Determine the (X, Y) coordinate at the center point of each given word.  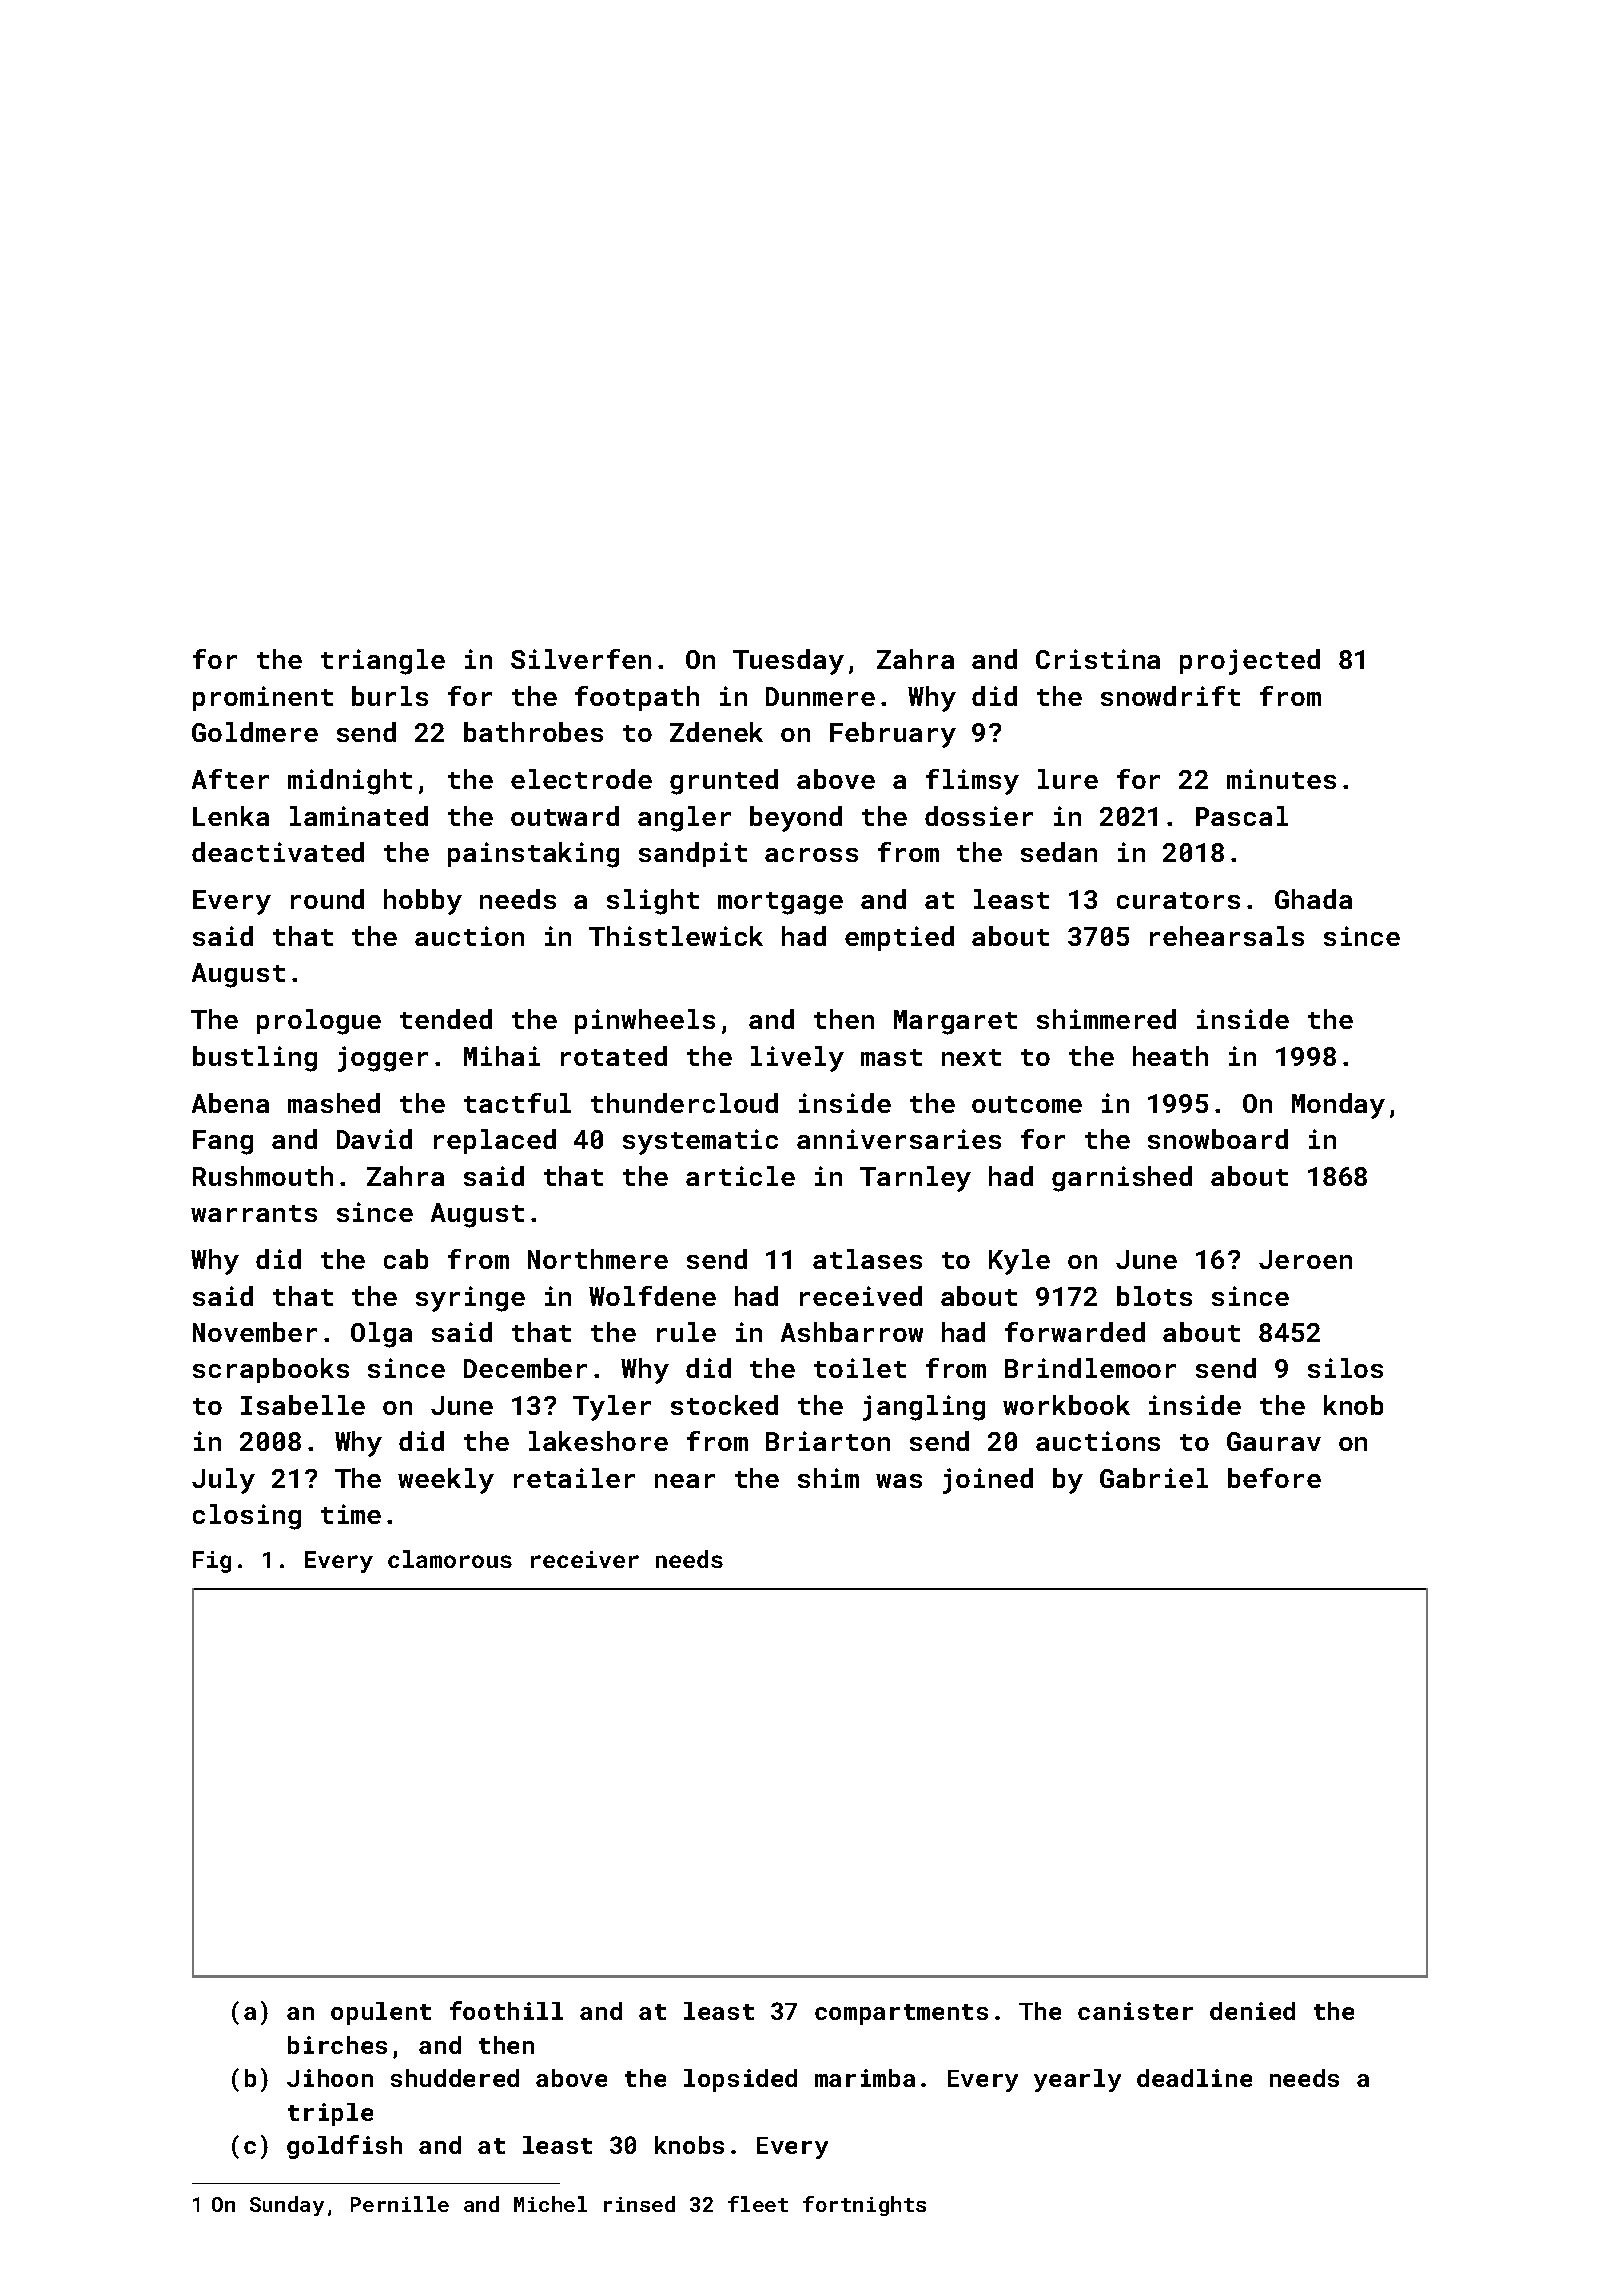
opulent (381, 2013)
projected (1250, 662)
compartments (901, 2014)
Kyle (1019, 1262)
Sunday (287, 2206)
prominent (263, 698)
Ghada (1313, 899)
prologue (319, 1022)
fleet (758, 2204)
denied (1252, 2011)
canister (1135, 2011)
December (525, 1368)
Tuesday (788, 662)
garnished (1122, 1179)
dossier (979, 816)
